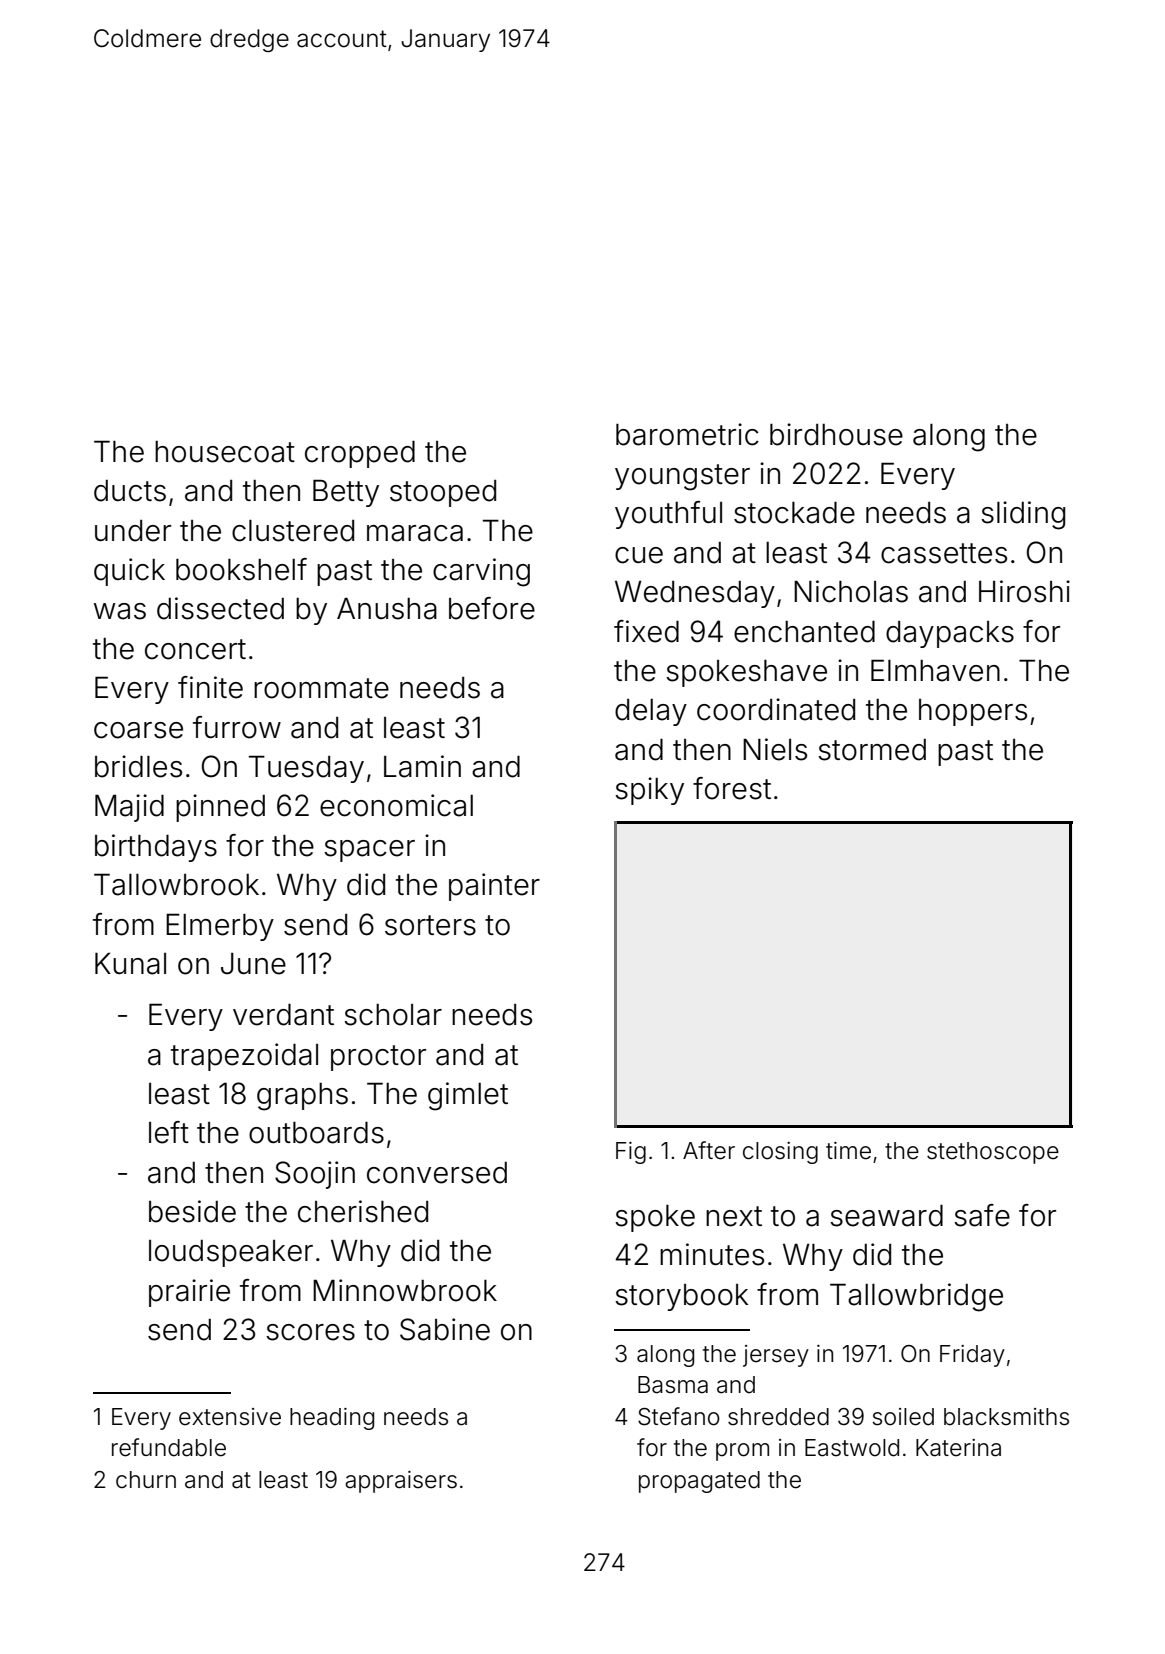  I want to click on stormed, so click(872, 750).
